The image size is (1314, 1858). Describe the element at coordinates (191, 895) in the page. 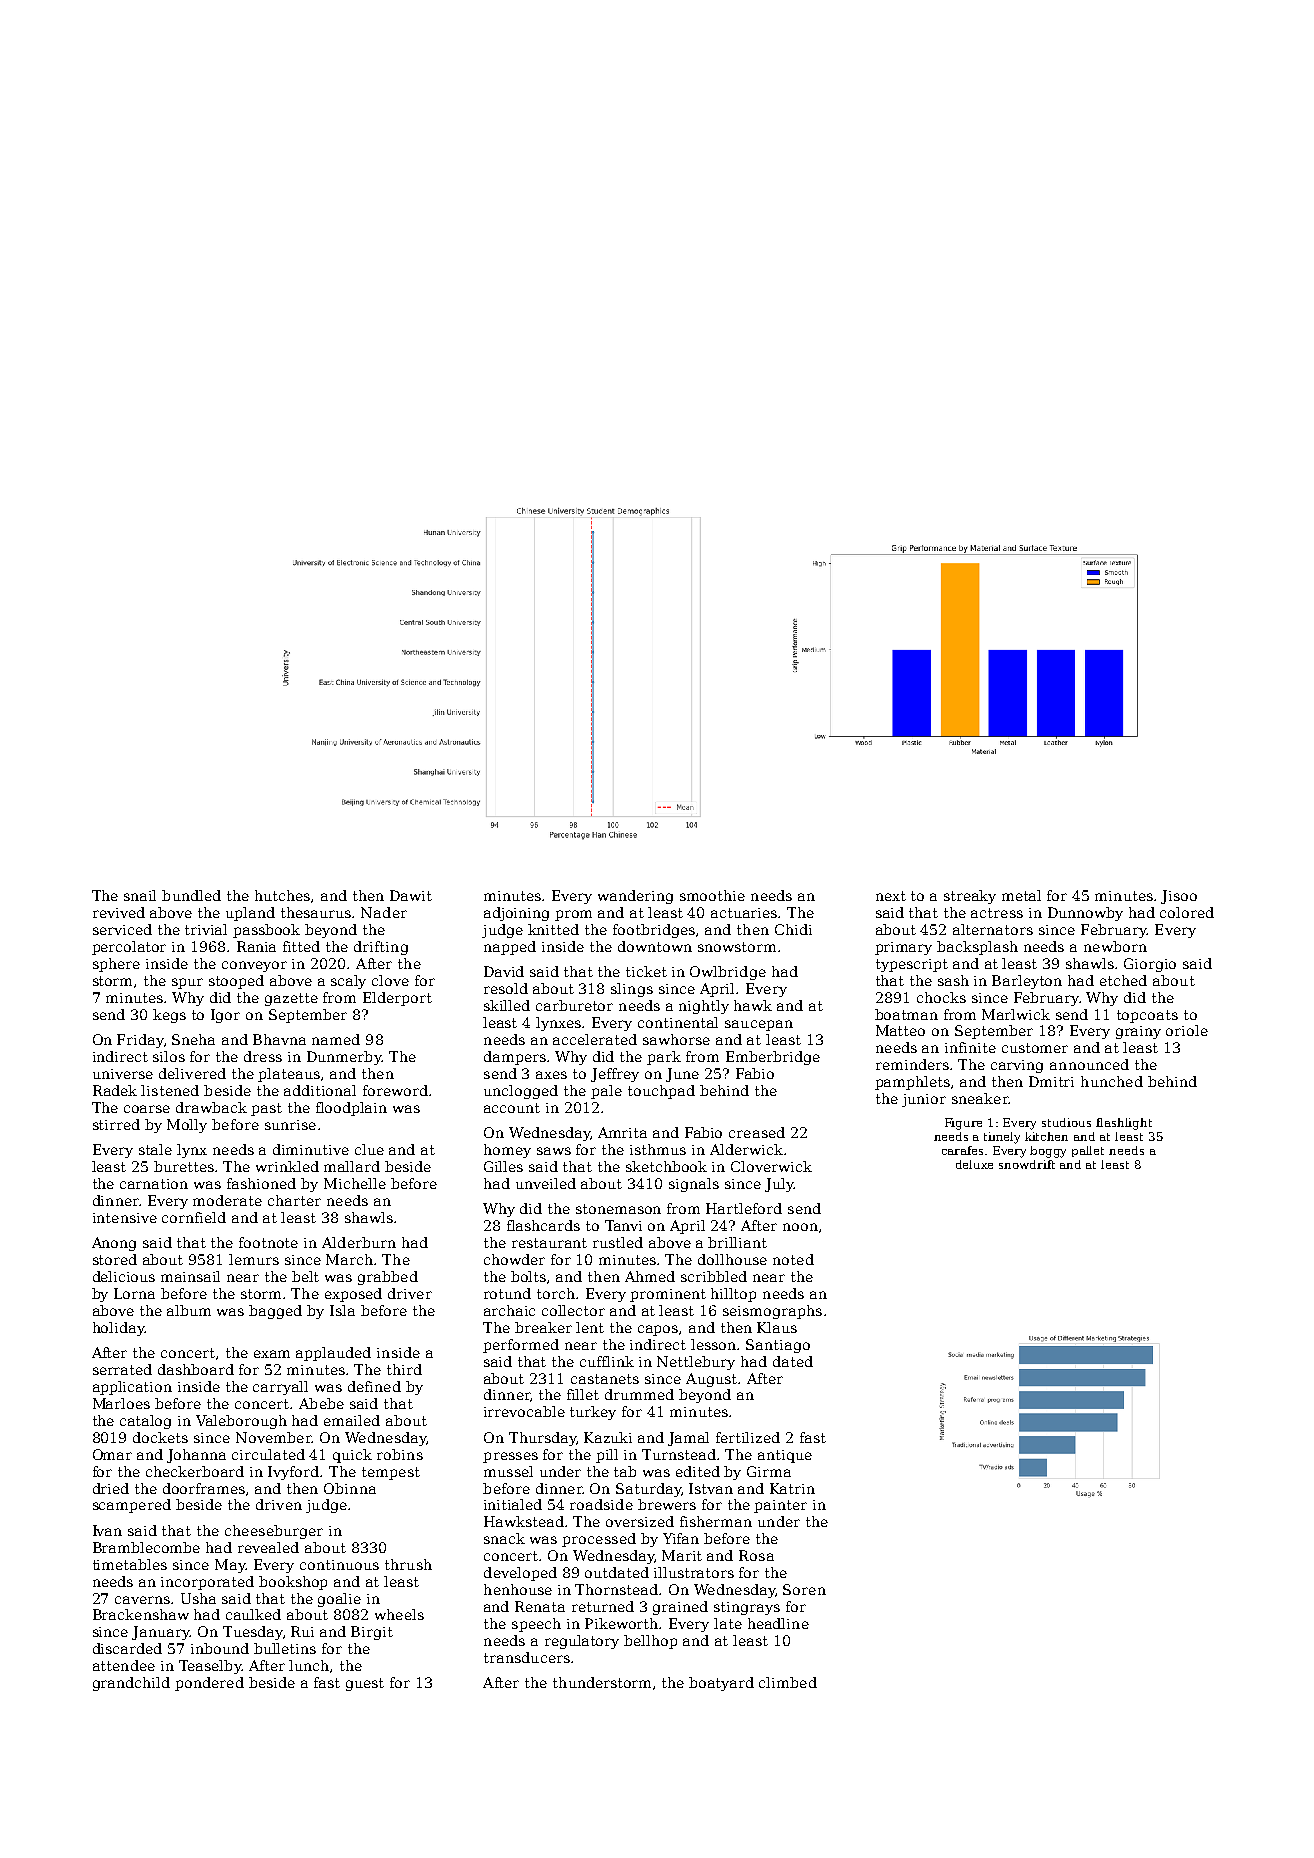

I see `bundled` at that location.
